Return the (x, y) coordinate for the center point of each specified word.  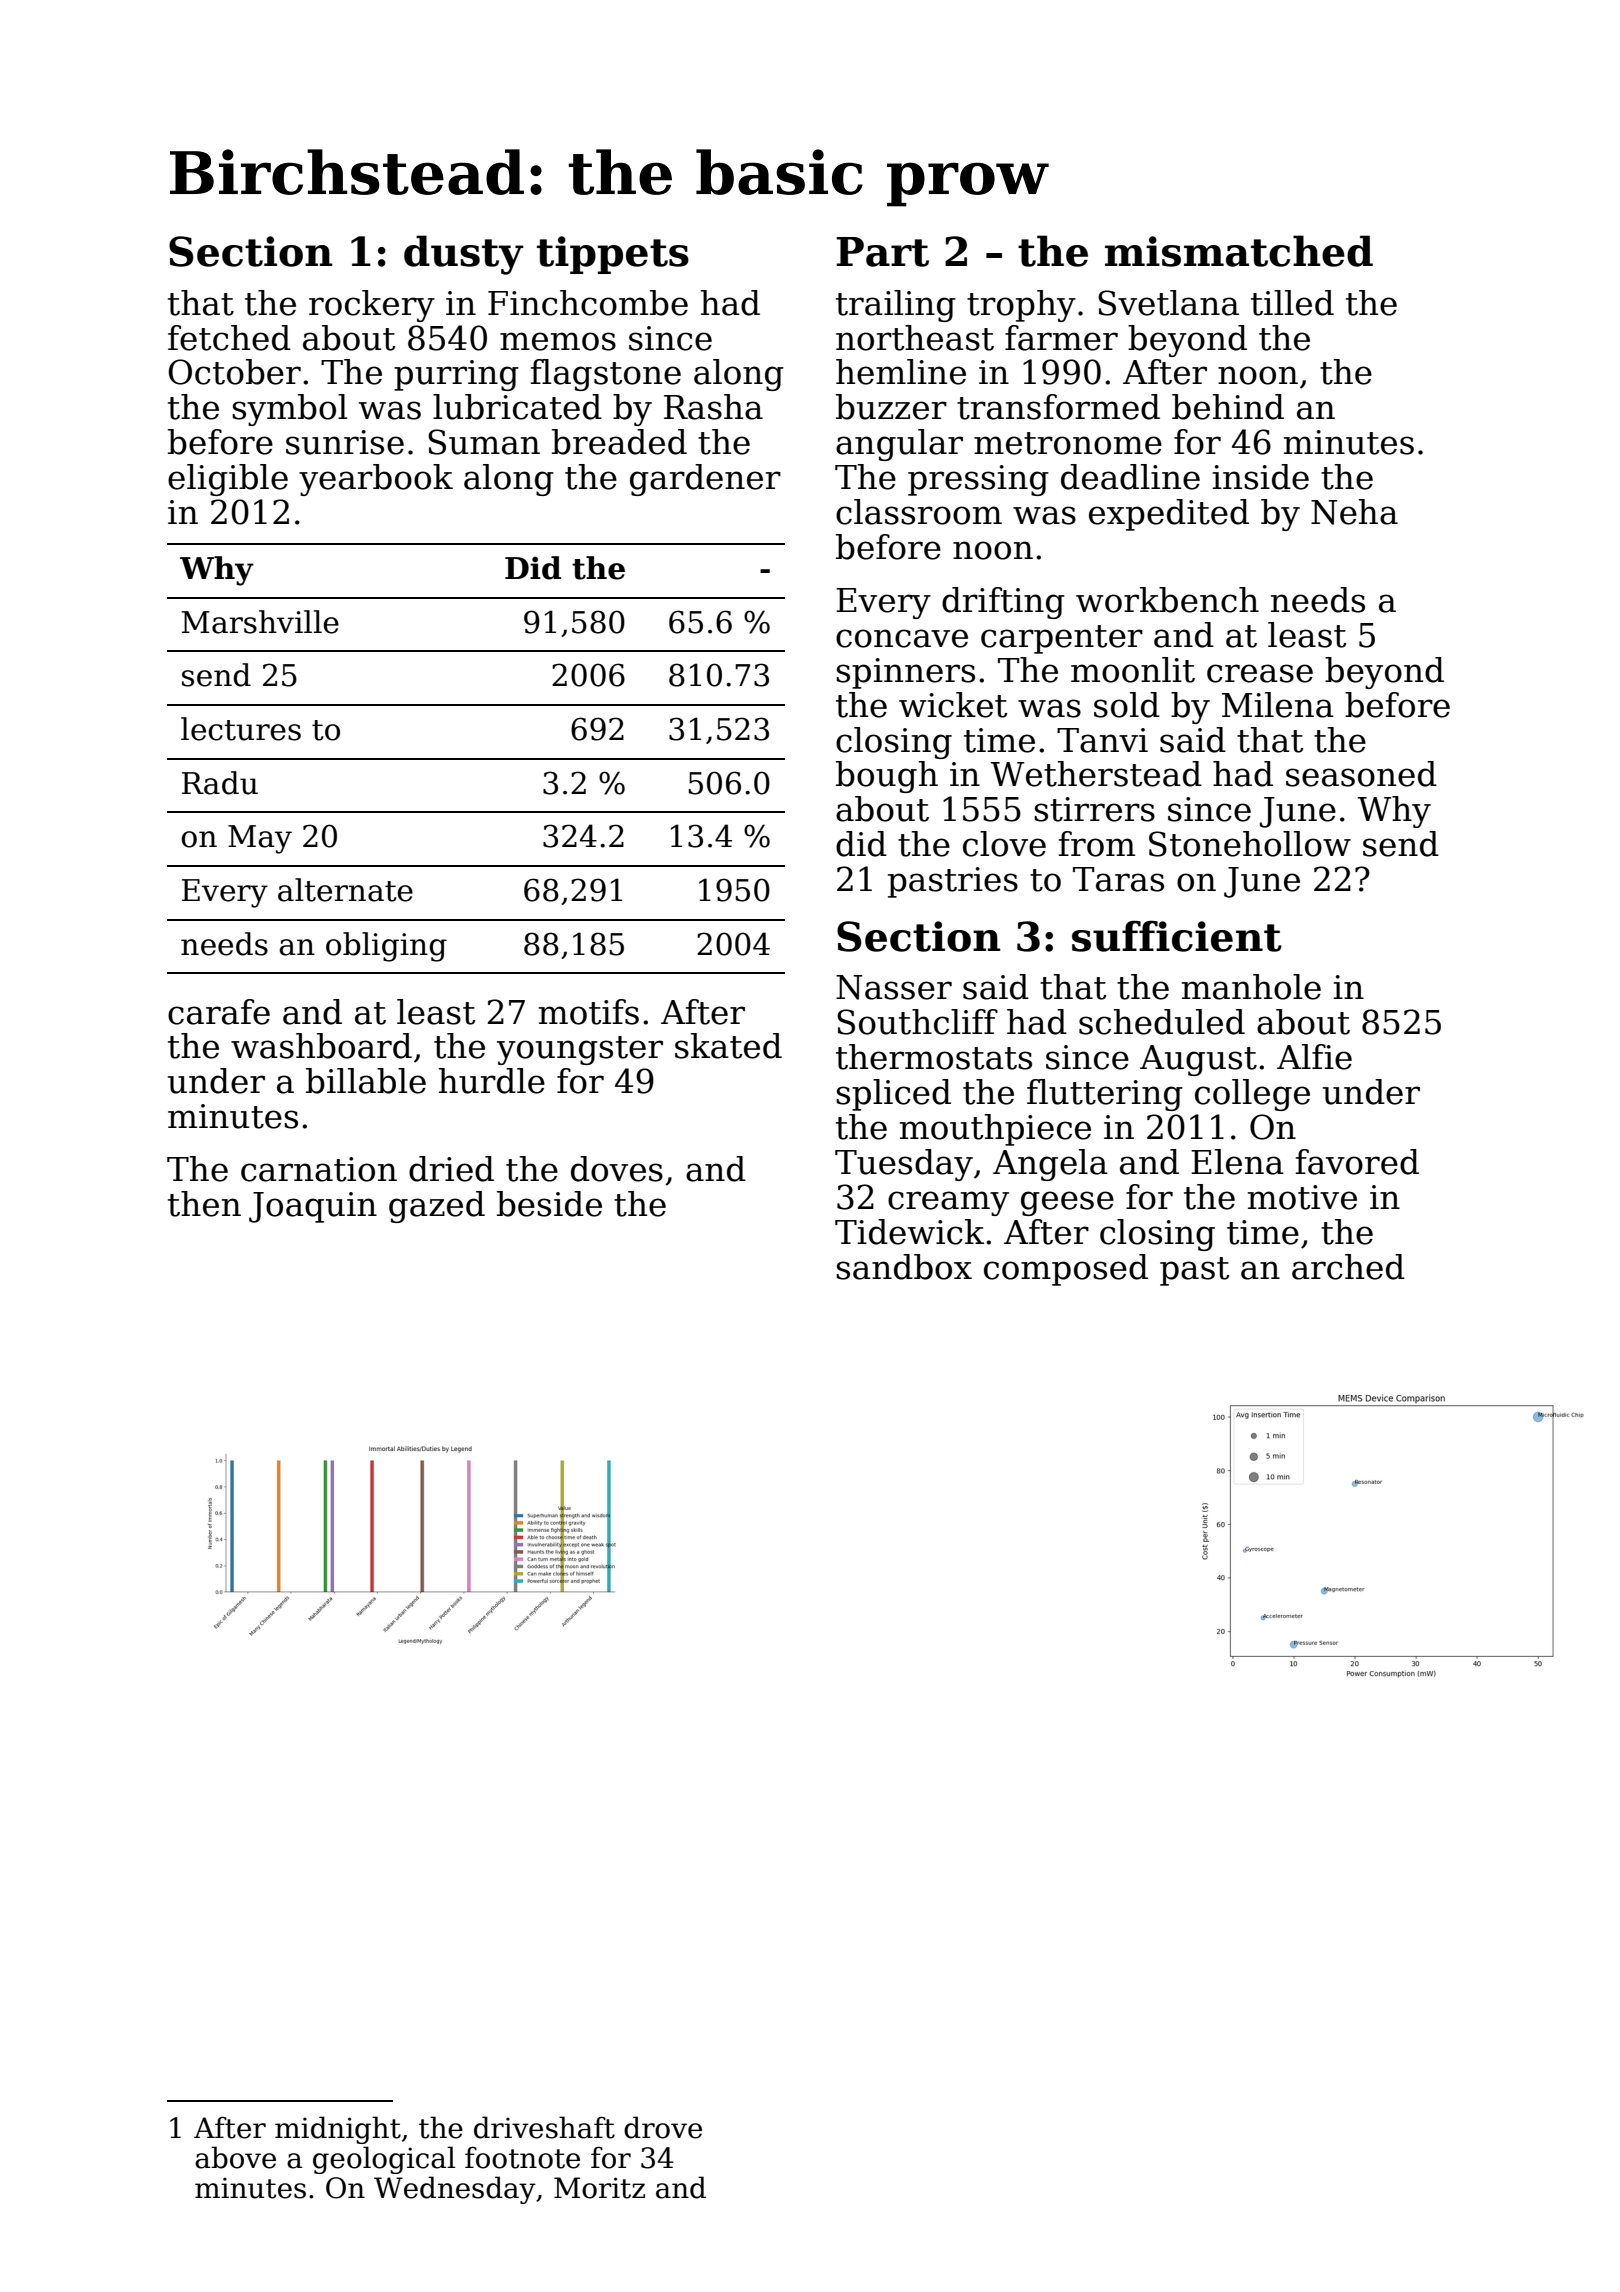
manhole (1251, 987)
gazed (437, 1207)
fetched (229, 338)
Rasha (713, 407)
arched (1348, 1267)
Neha (1354, 512)
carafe (219, 1012)
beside (549, 1204)
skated (728, 1046)
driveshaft (544, 2127)
